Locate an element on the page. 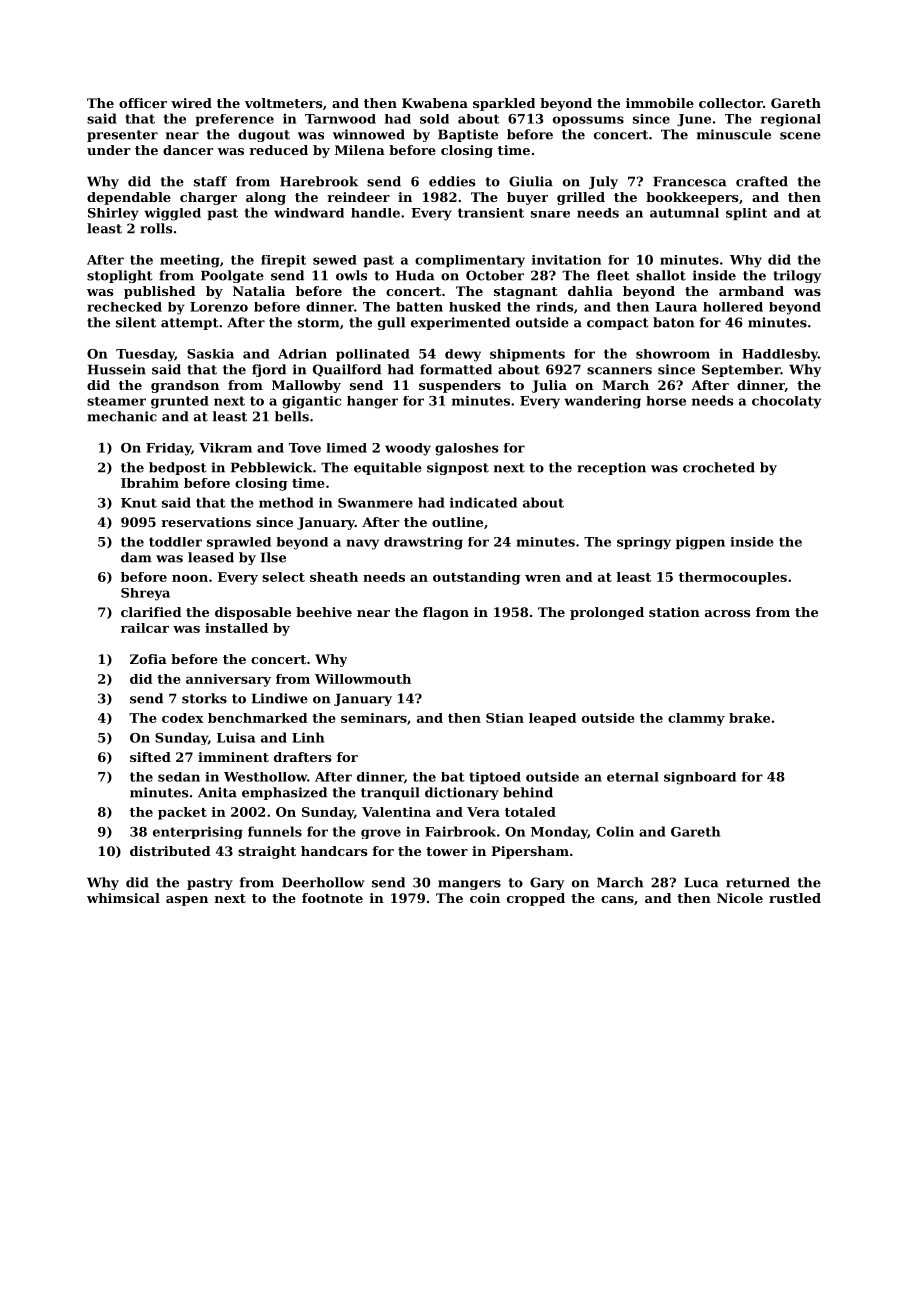  officer is located at coordinates (143, 103).
